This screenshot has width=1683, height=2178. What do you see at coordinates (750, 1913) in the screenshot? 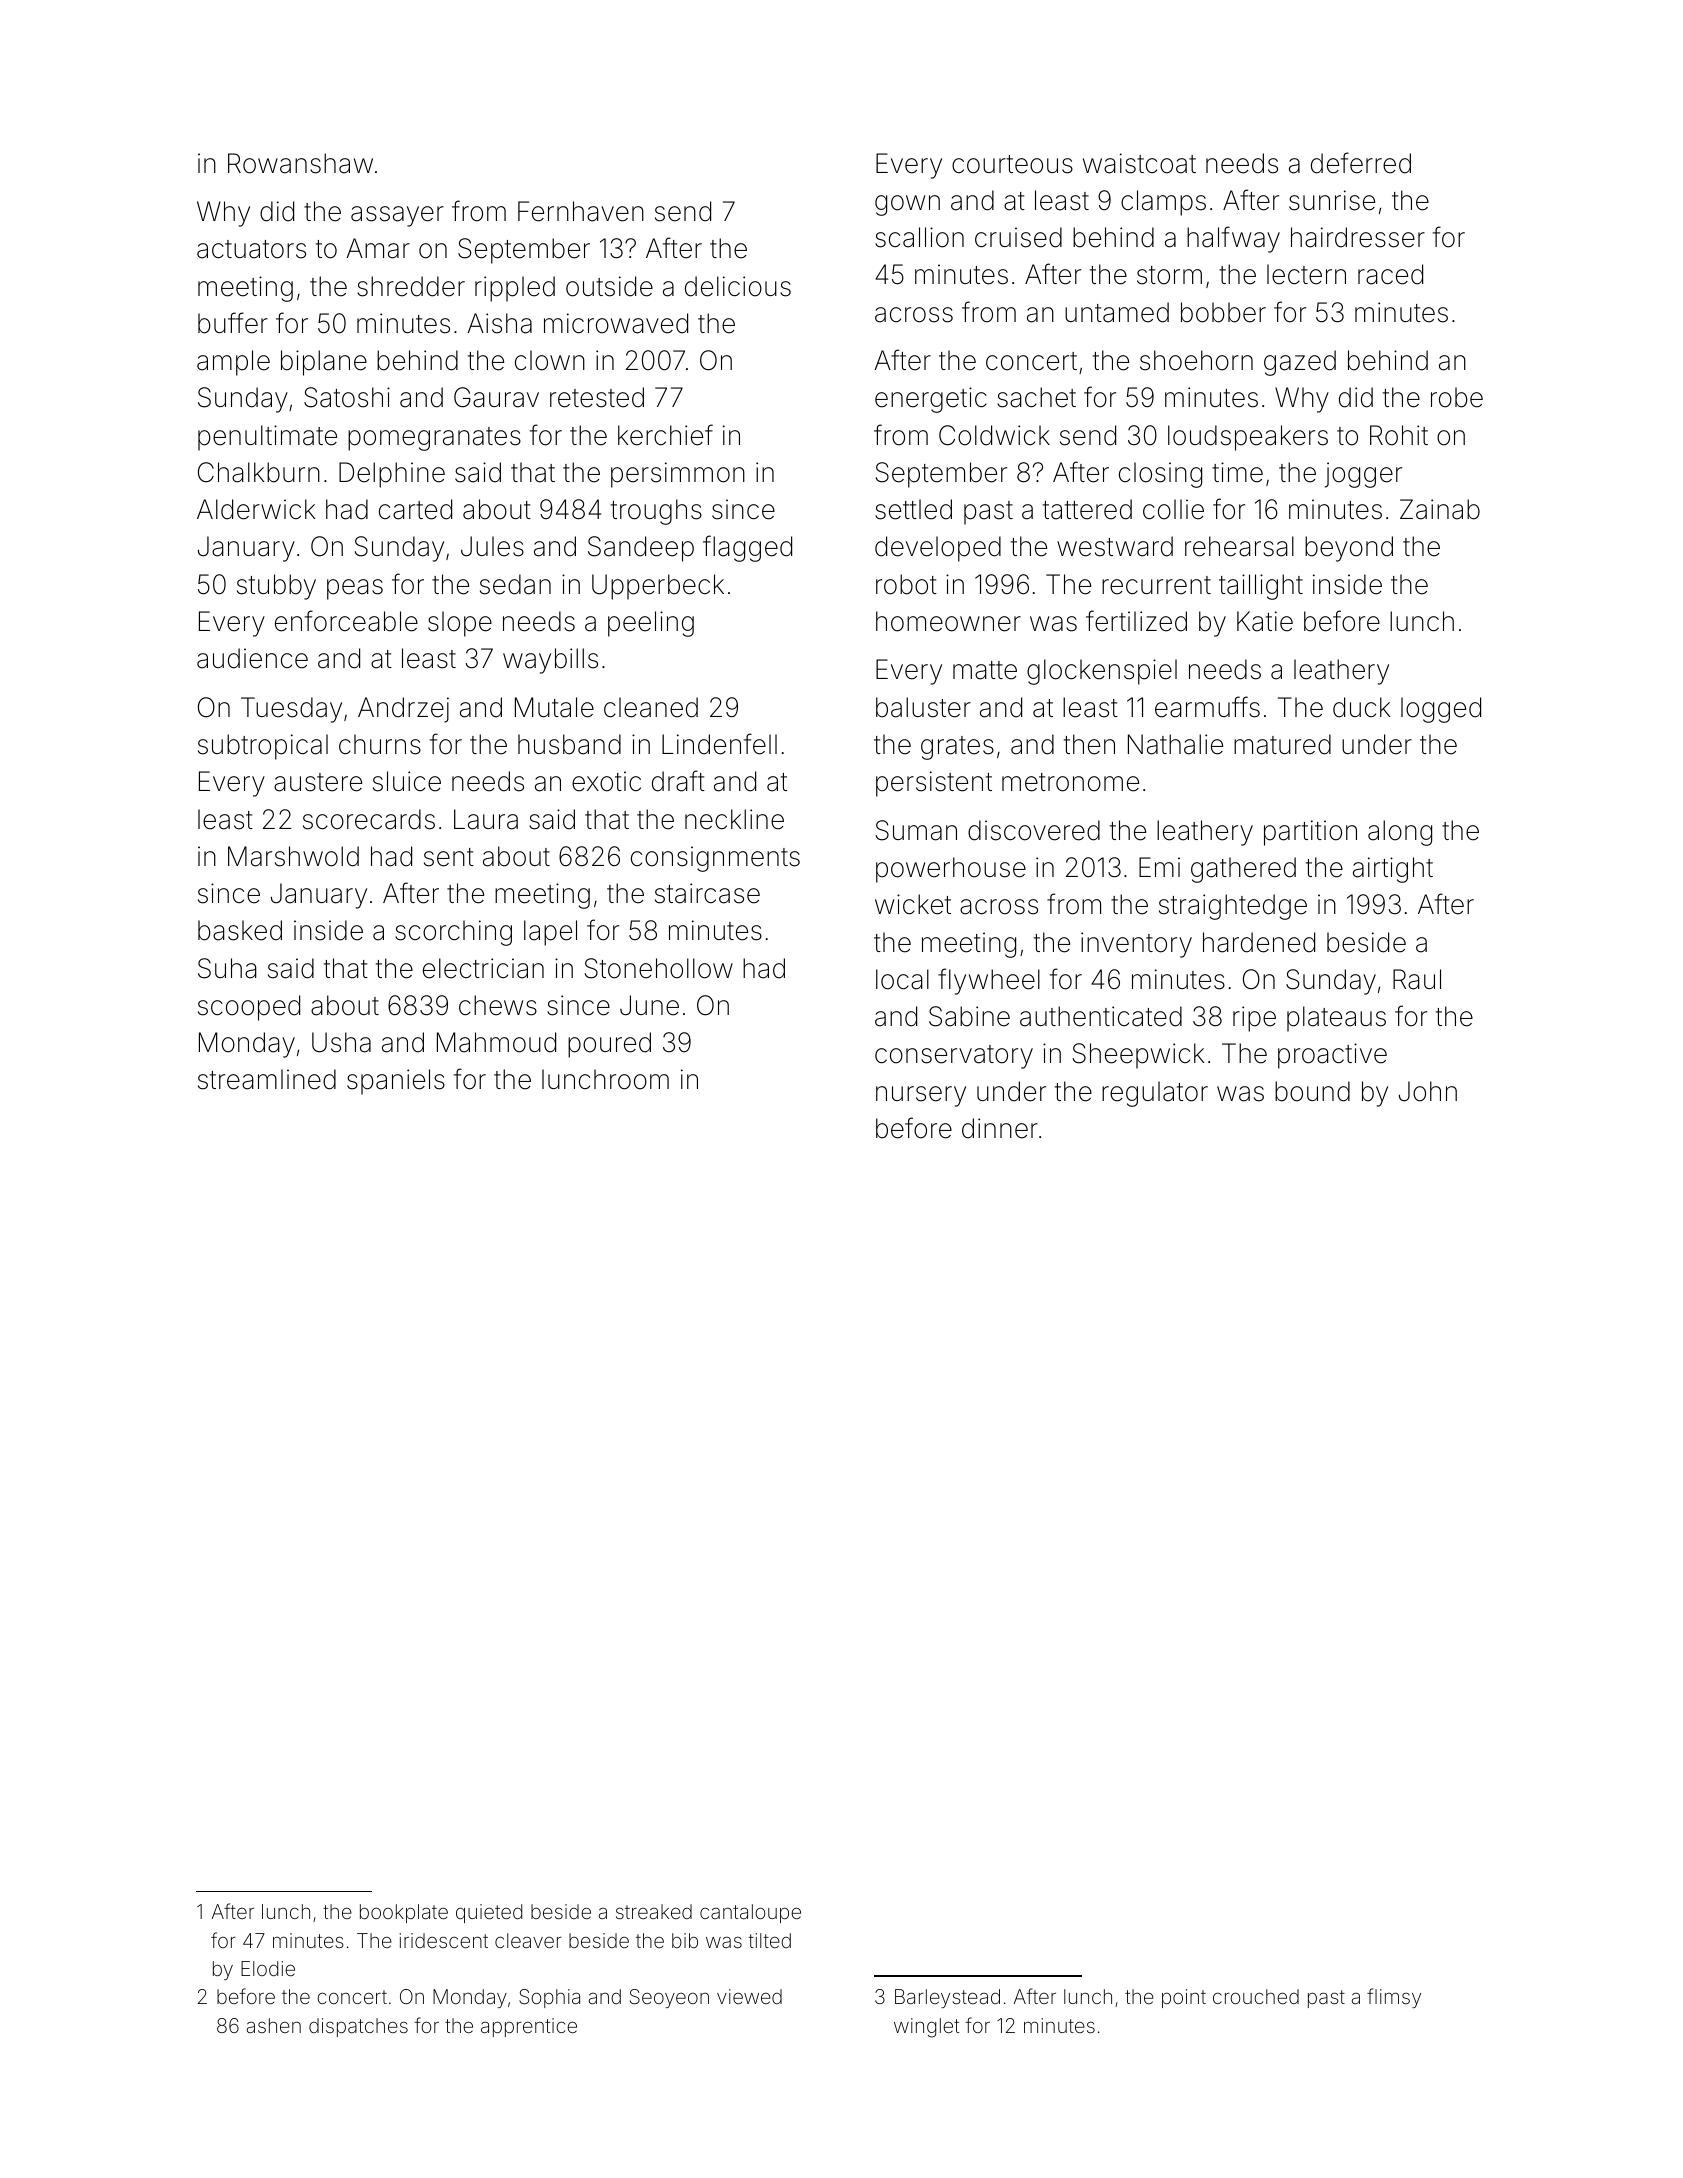
I see `cantaloupe` at bounding box center [750, 1913].
